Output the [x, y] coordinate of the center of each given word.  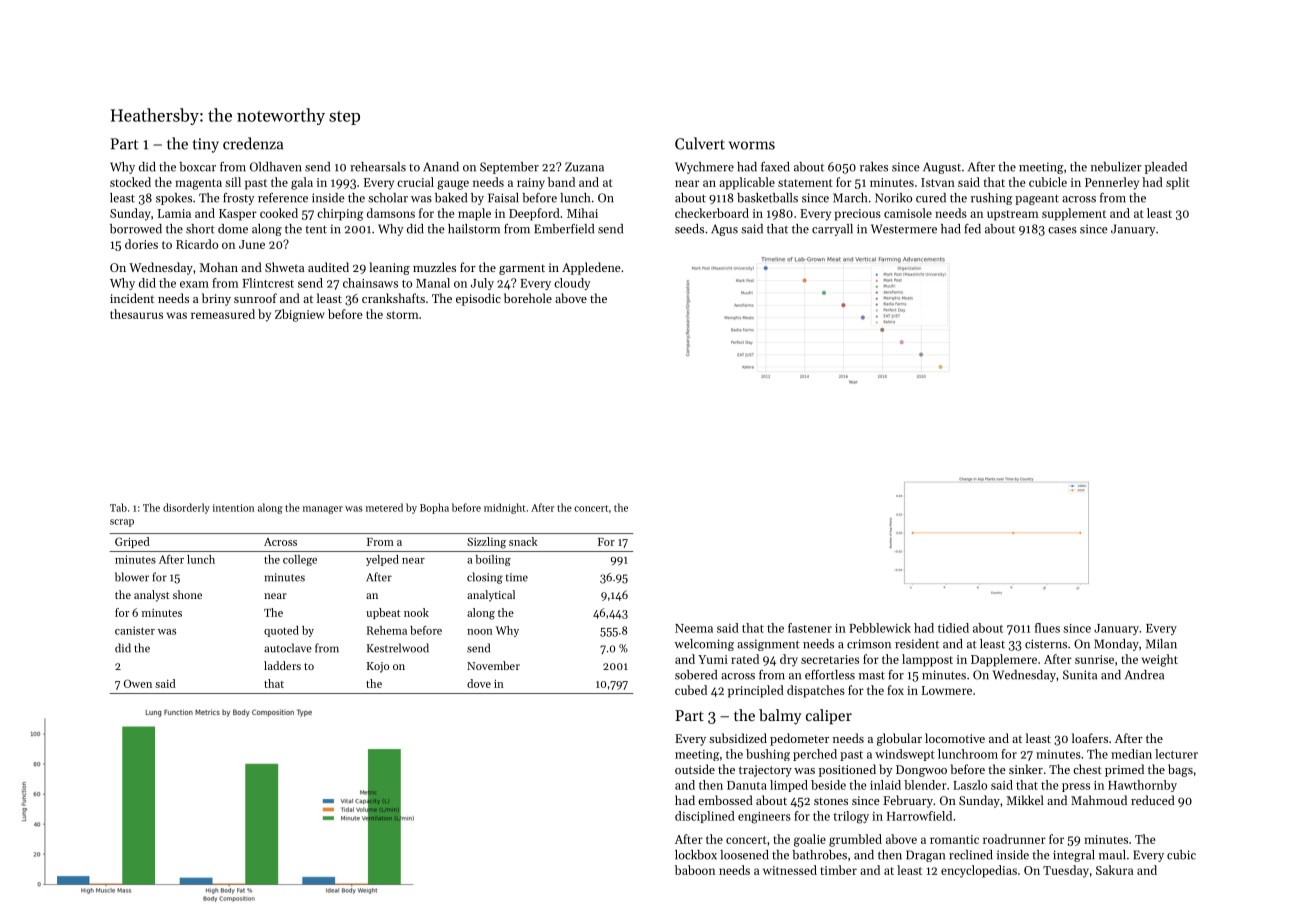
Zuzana [584, 167]
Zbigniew [300, 315]
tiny [206, 145]
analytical [491, 596]
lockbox [696, 855]
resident [917, 644]
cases [1062, 230]
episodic [478, 299]
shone [187, 594]
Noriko [893, 198]
